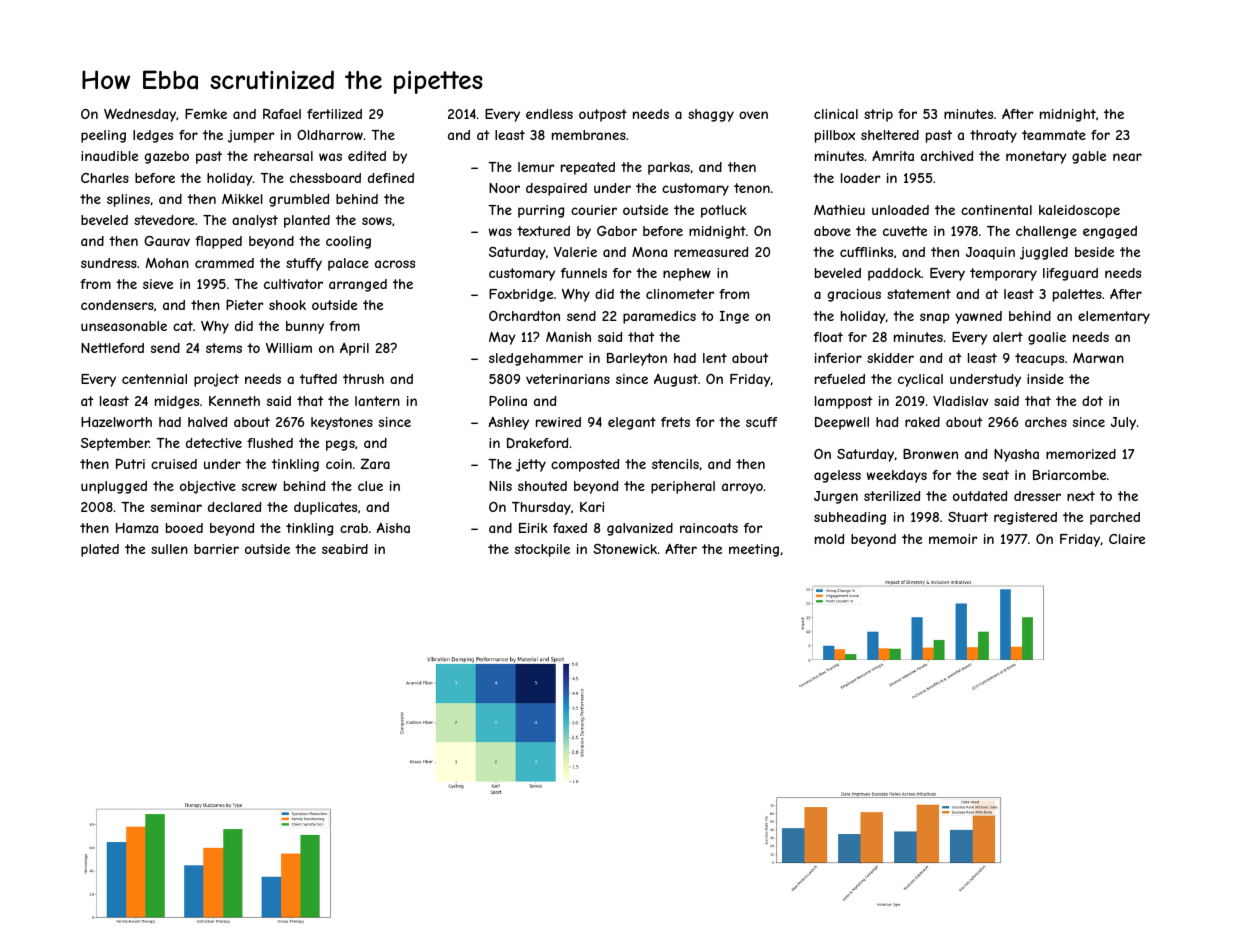  Describe the element at coordinates (1054, 135) in the screenshot. I see `teammate` at that location.
